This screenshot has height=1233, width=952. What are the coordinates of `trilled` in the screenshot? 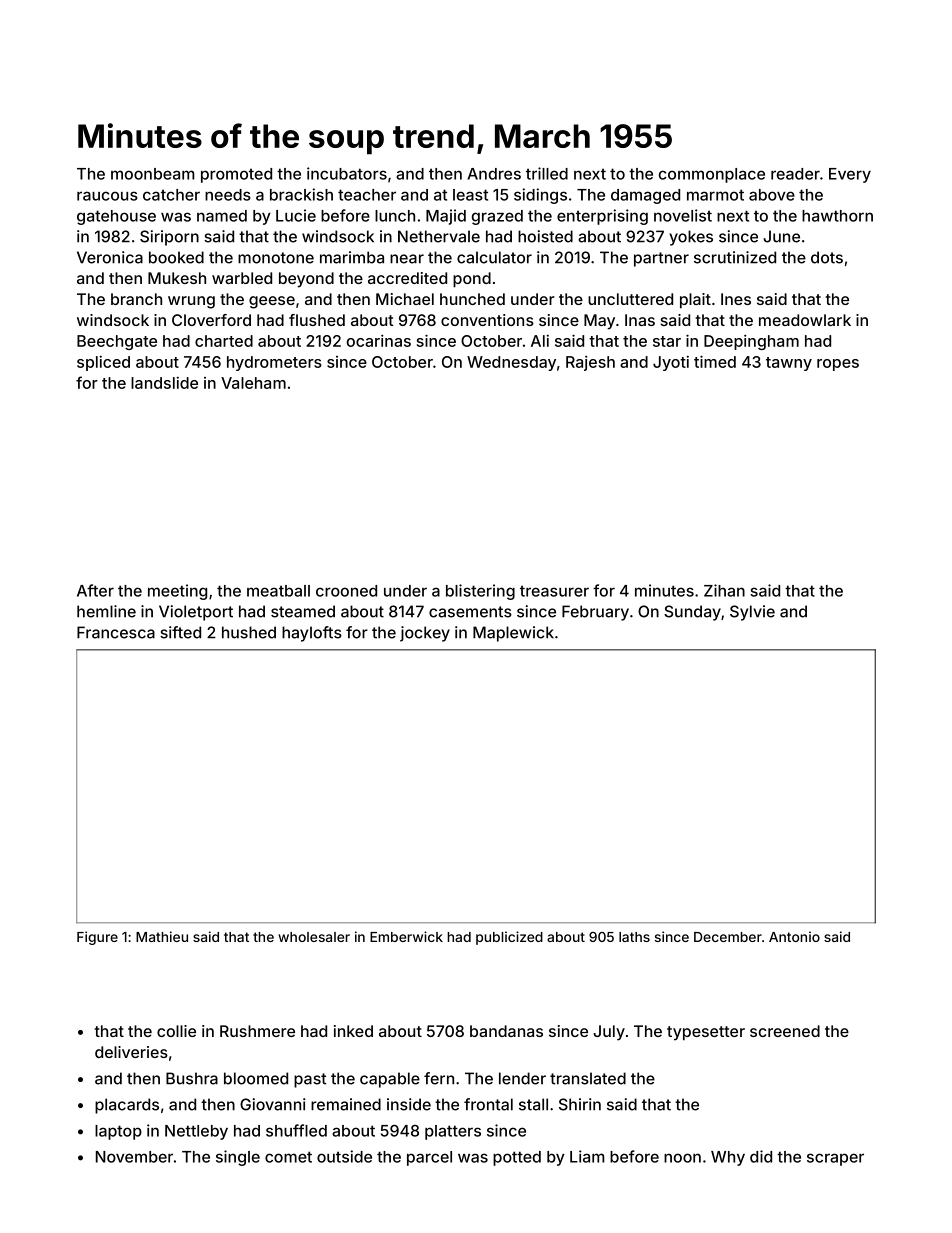 It's located at (547, 173).
